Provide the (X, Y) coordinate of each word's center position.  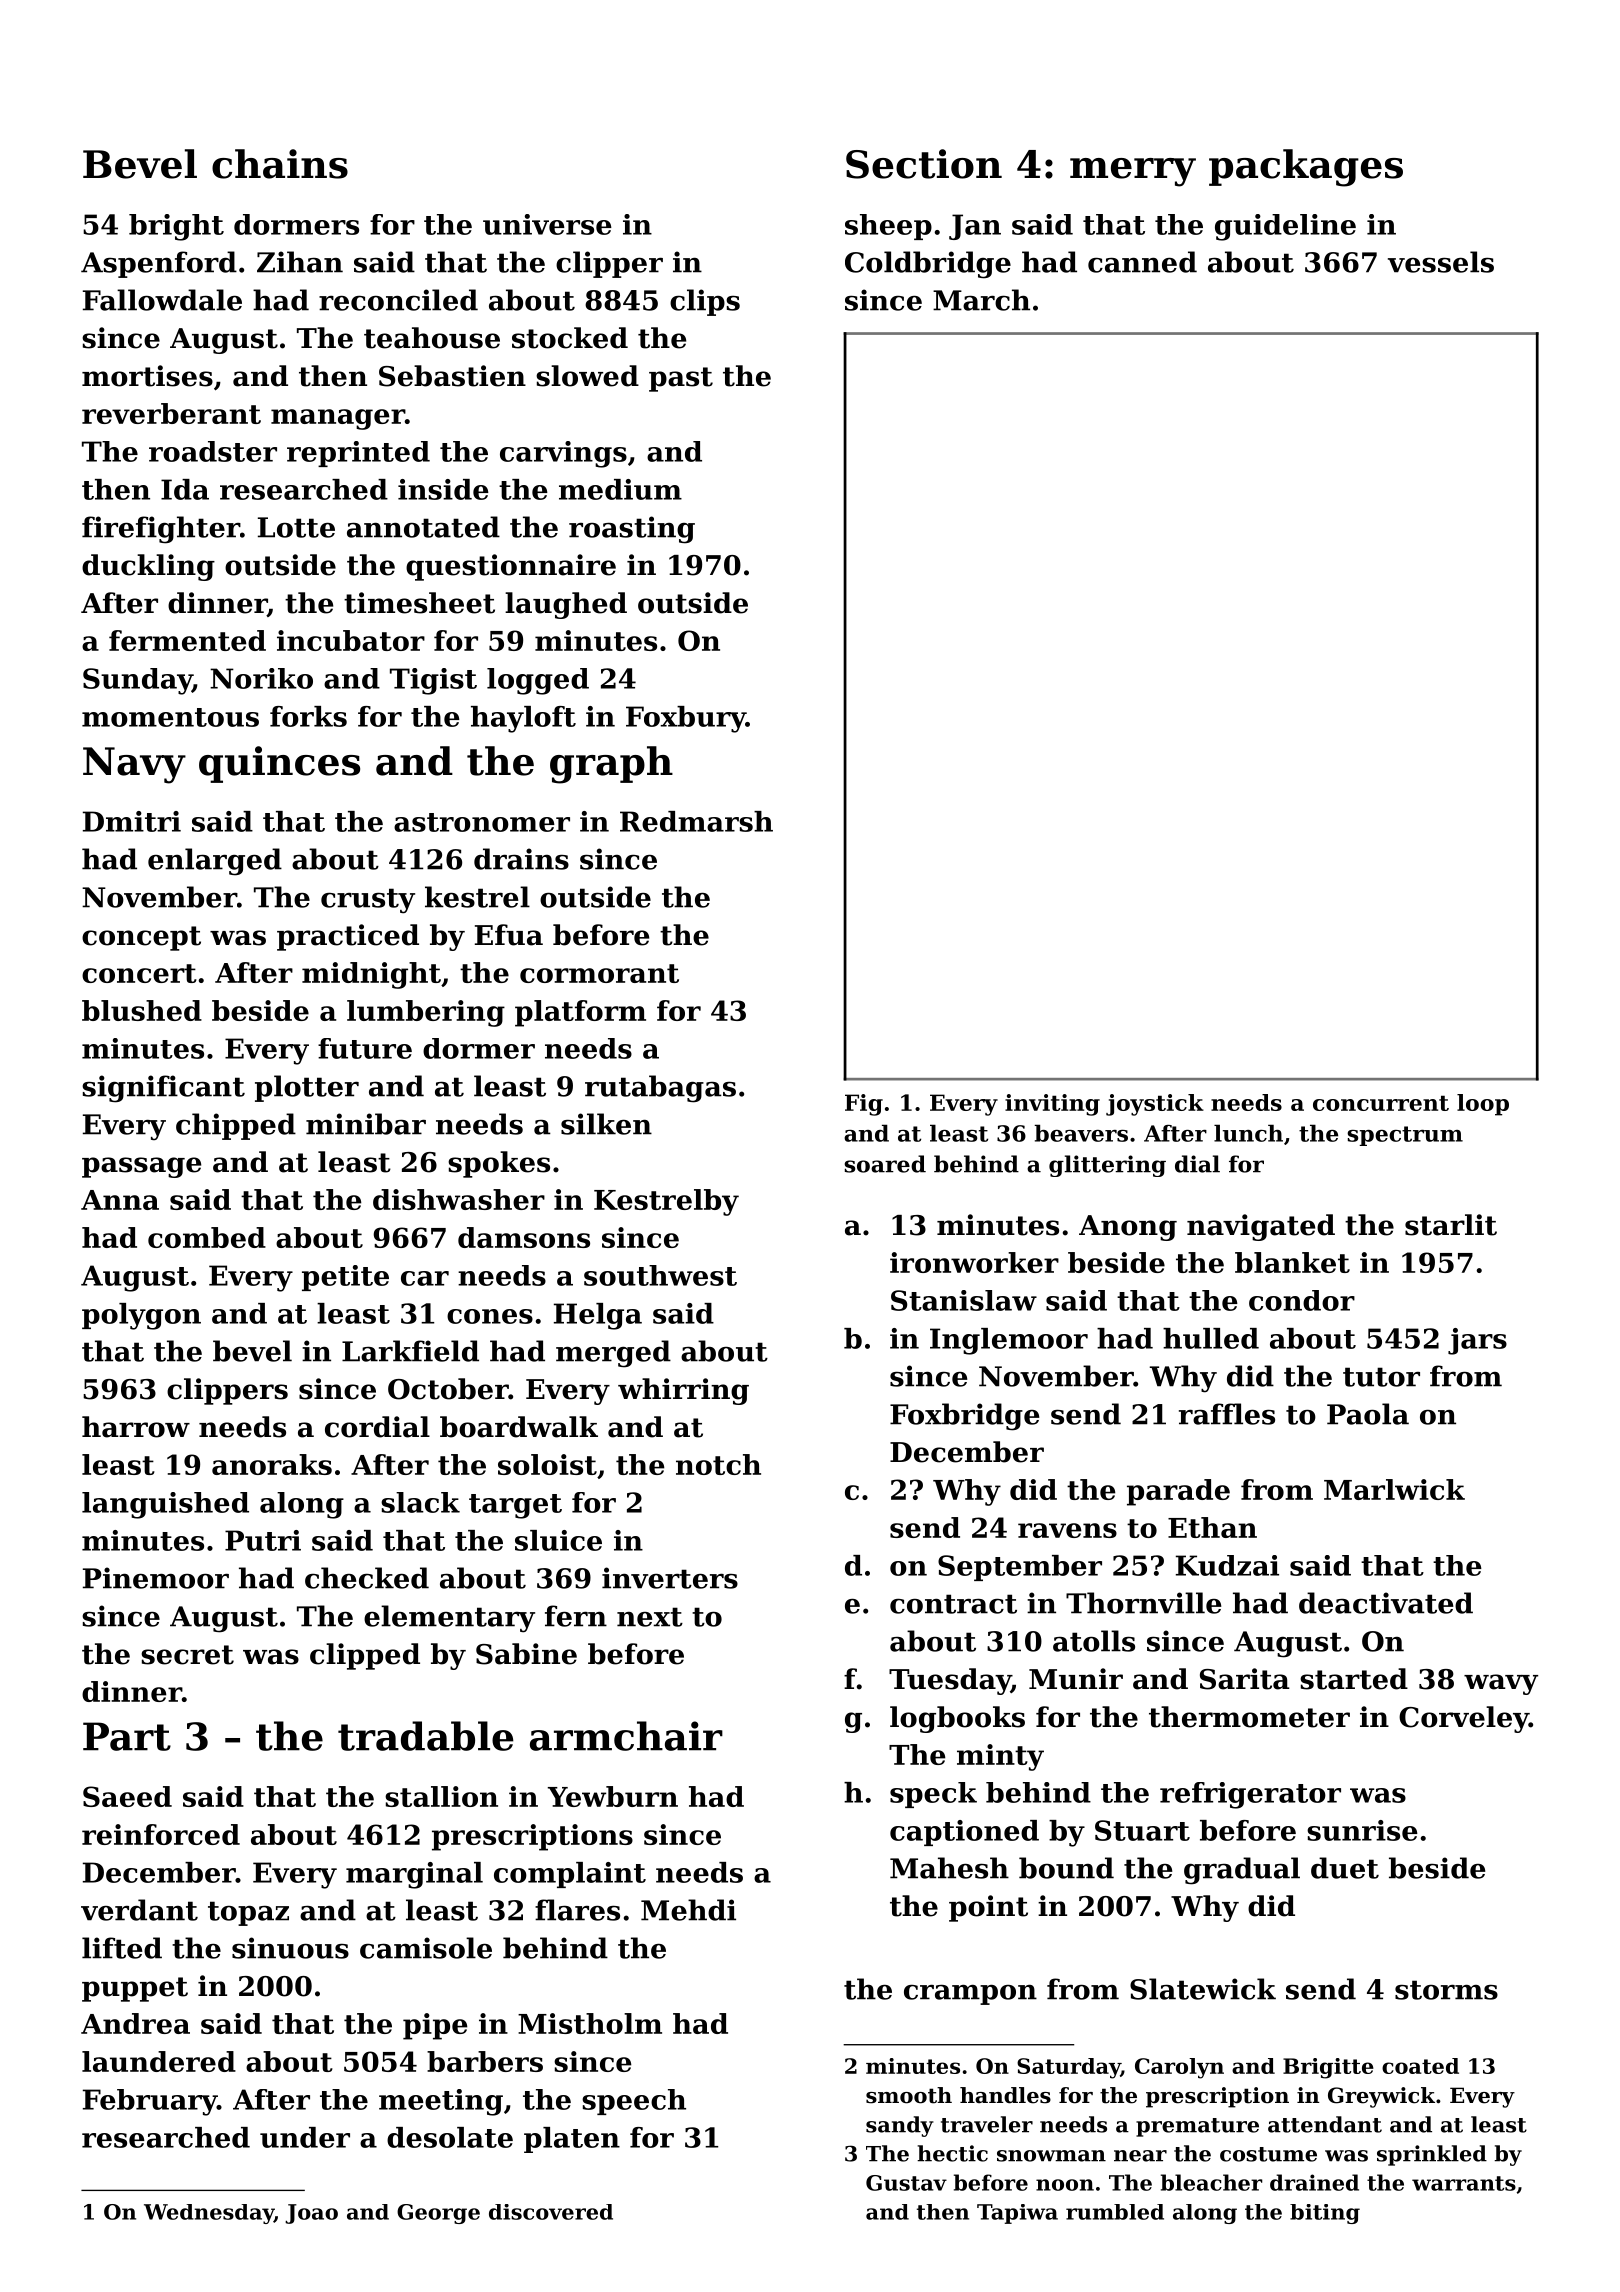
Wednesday (209, 2214)
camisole (426, 1948)
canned (1142, 262)
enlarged (215, 862)
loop (1483, 1105)
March (981, 300)
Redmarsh (696, 821)
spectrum (1405, 1136)
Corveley (1464, 1719)
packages (1306, 168)
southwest (660, 1275)
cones (490, 1316)
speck (933, 1795)
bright (176, 227)
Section (924, 164)
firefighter (161, 530)
